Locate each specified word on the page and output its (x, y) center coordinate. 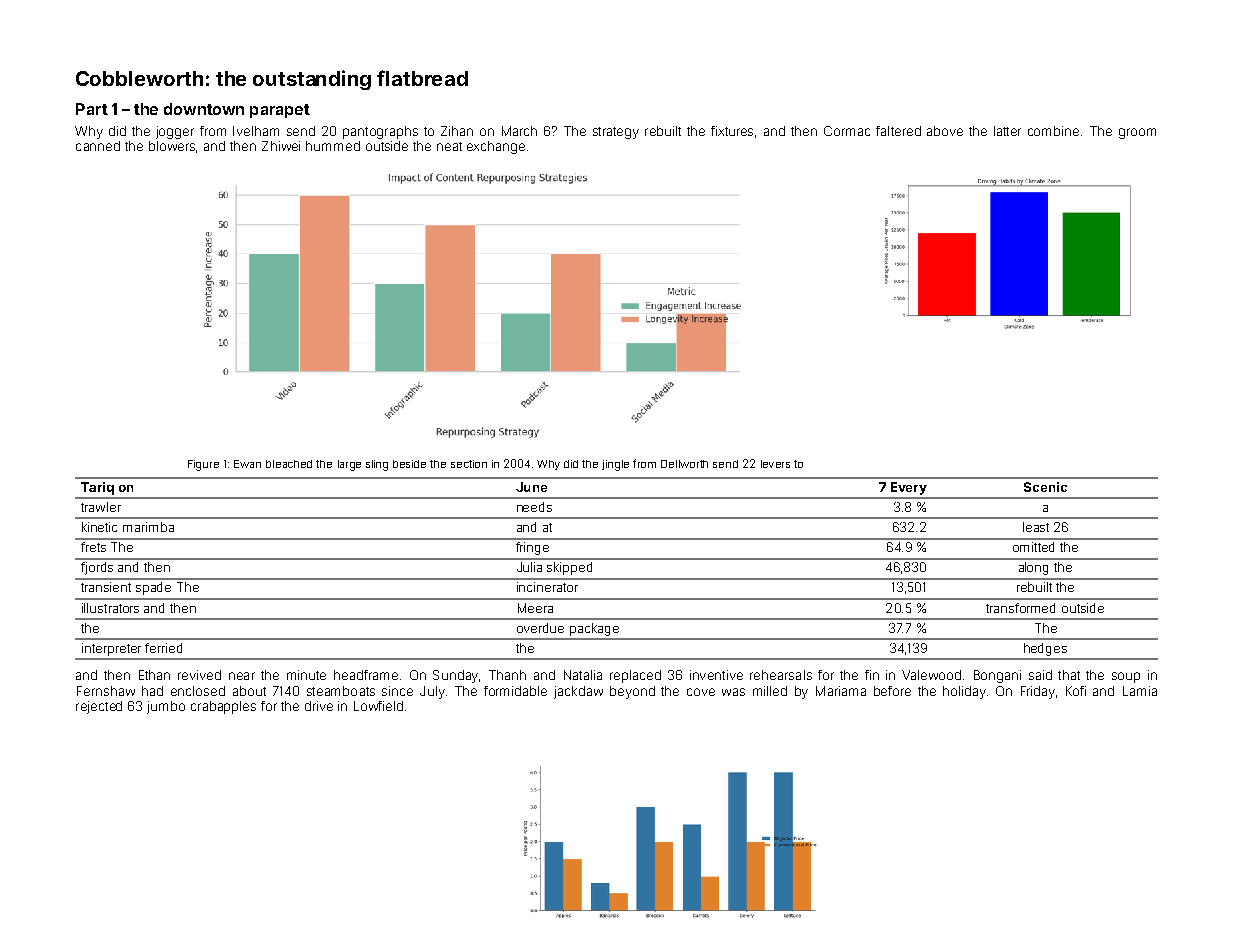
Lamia (1140, 691)
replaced (635, 676)
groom (1137, 133)
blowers (172, 146)
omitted (1033, 547)
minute (306, 675)
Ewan (247, 464)
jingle (615, 465)
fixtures (732, 131)
